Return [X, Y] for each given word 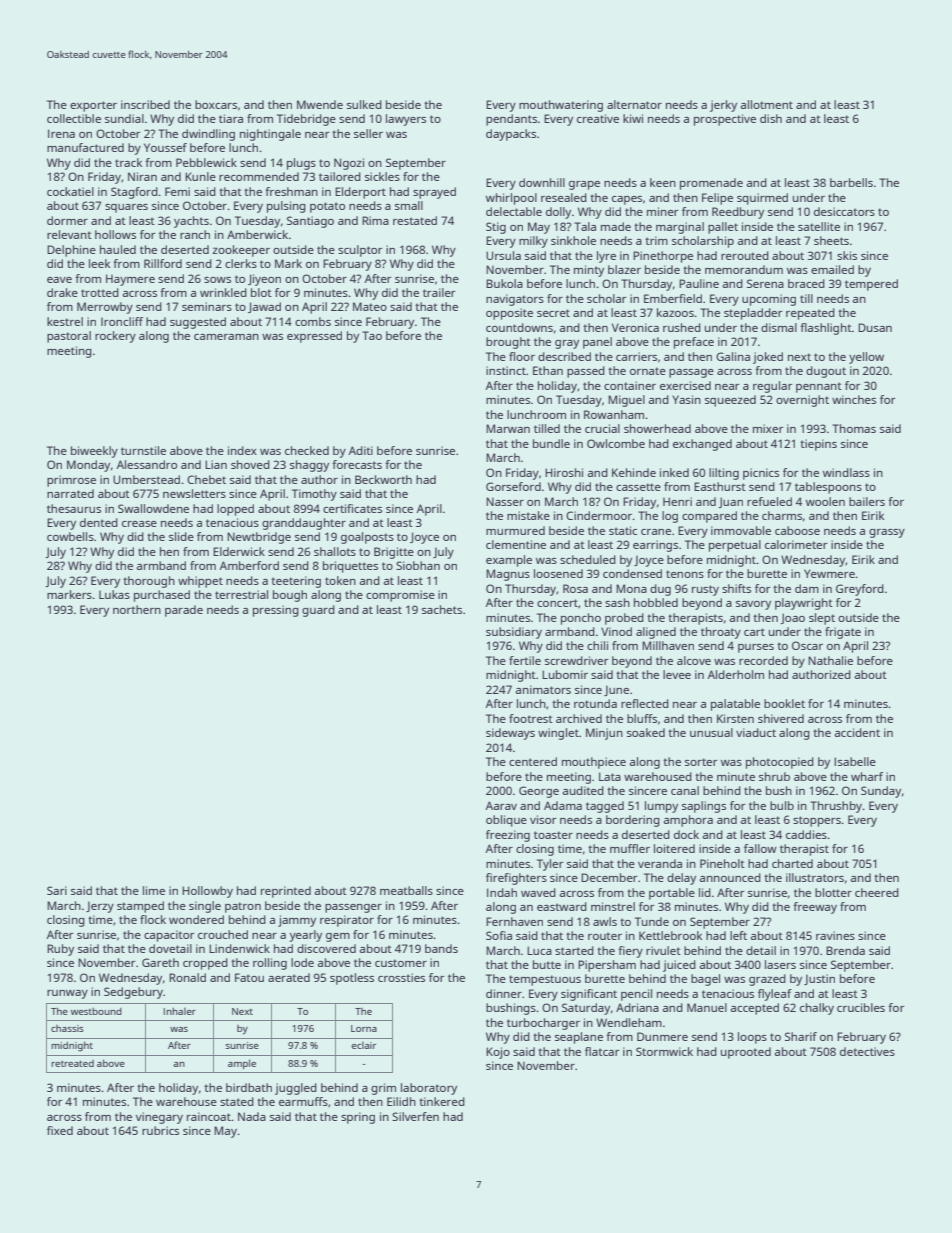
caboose [797, 530]
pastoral [69, 337]
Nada [252, 1116]
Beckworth [383, 479]
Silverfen [415, 1116]
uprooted [746, 1053]
